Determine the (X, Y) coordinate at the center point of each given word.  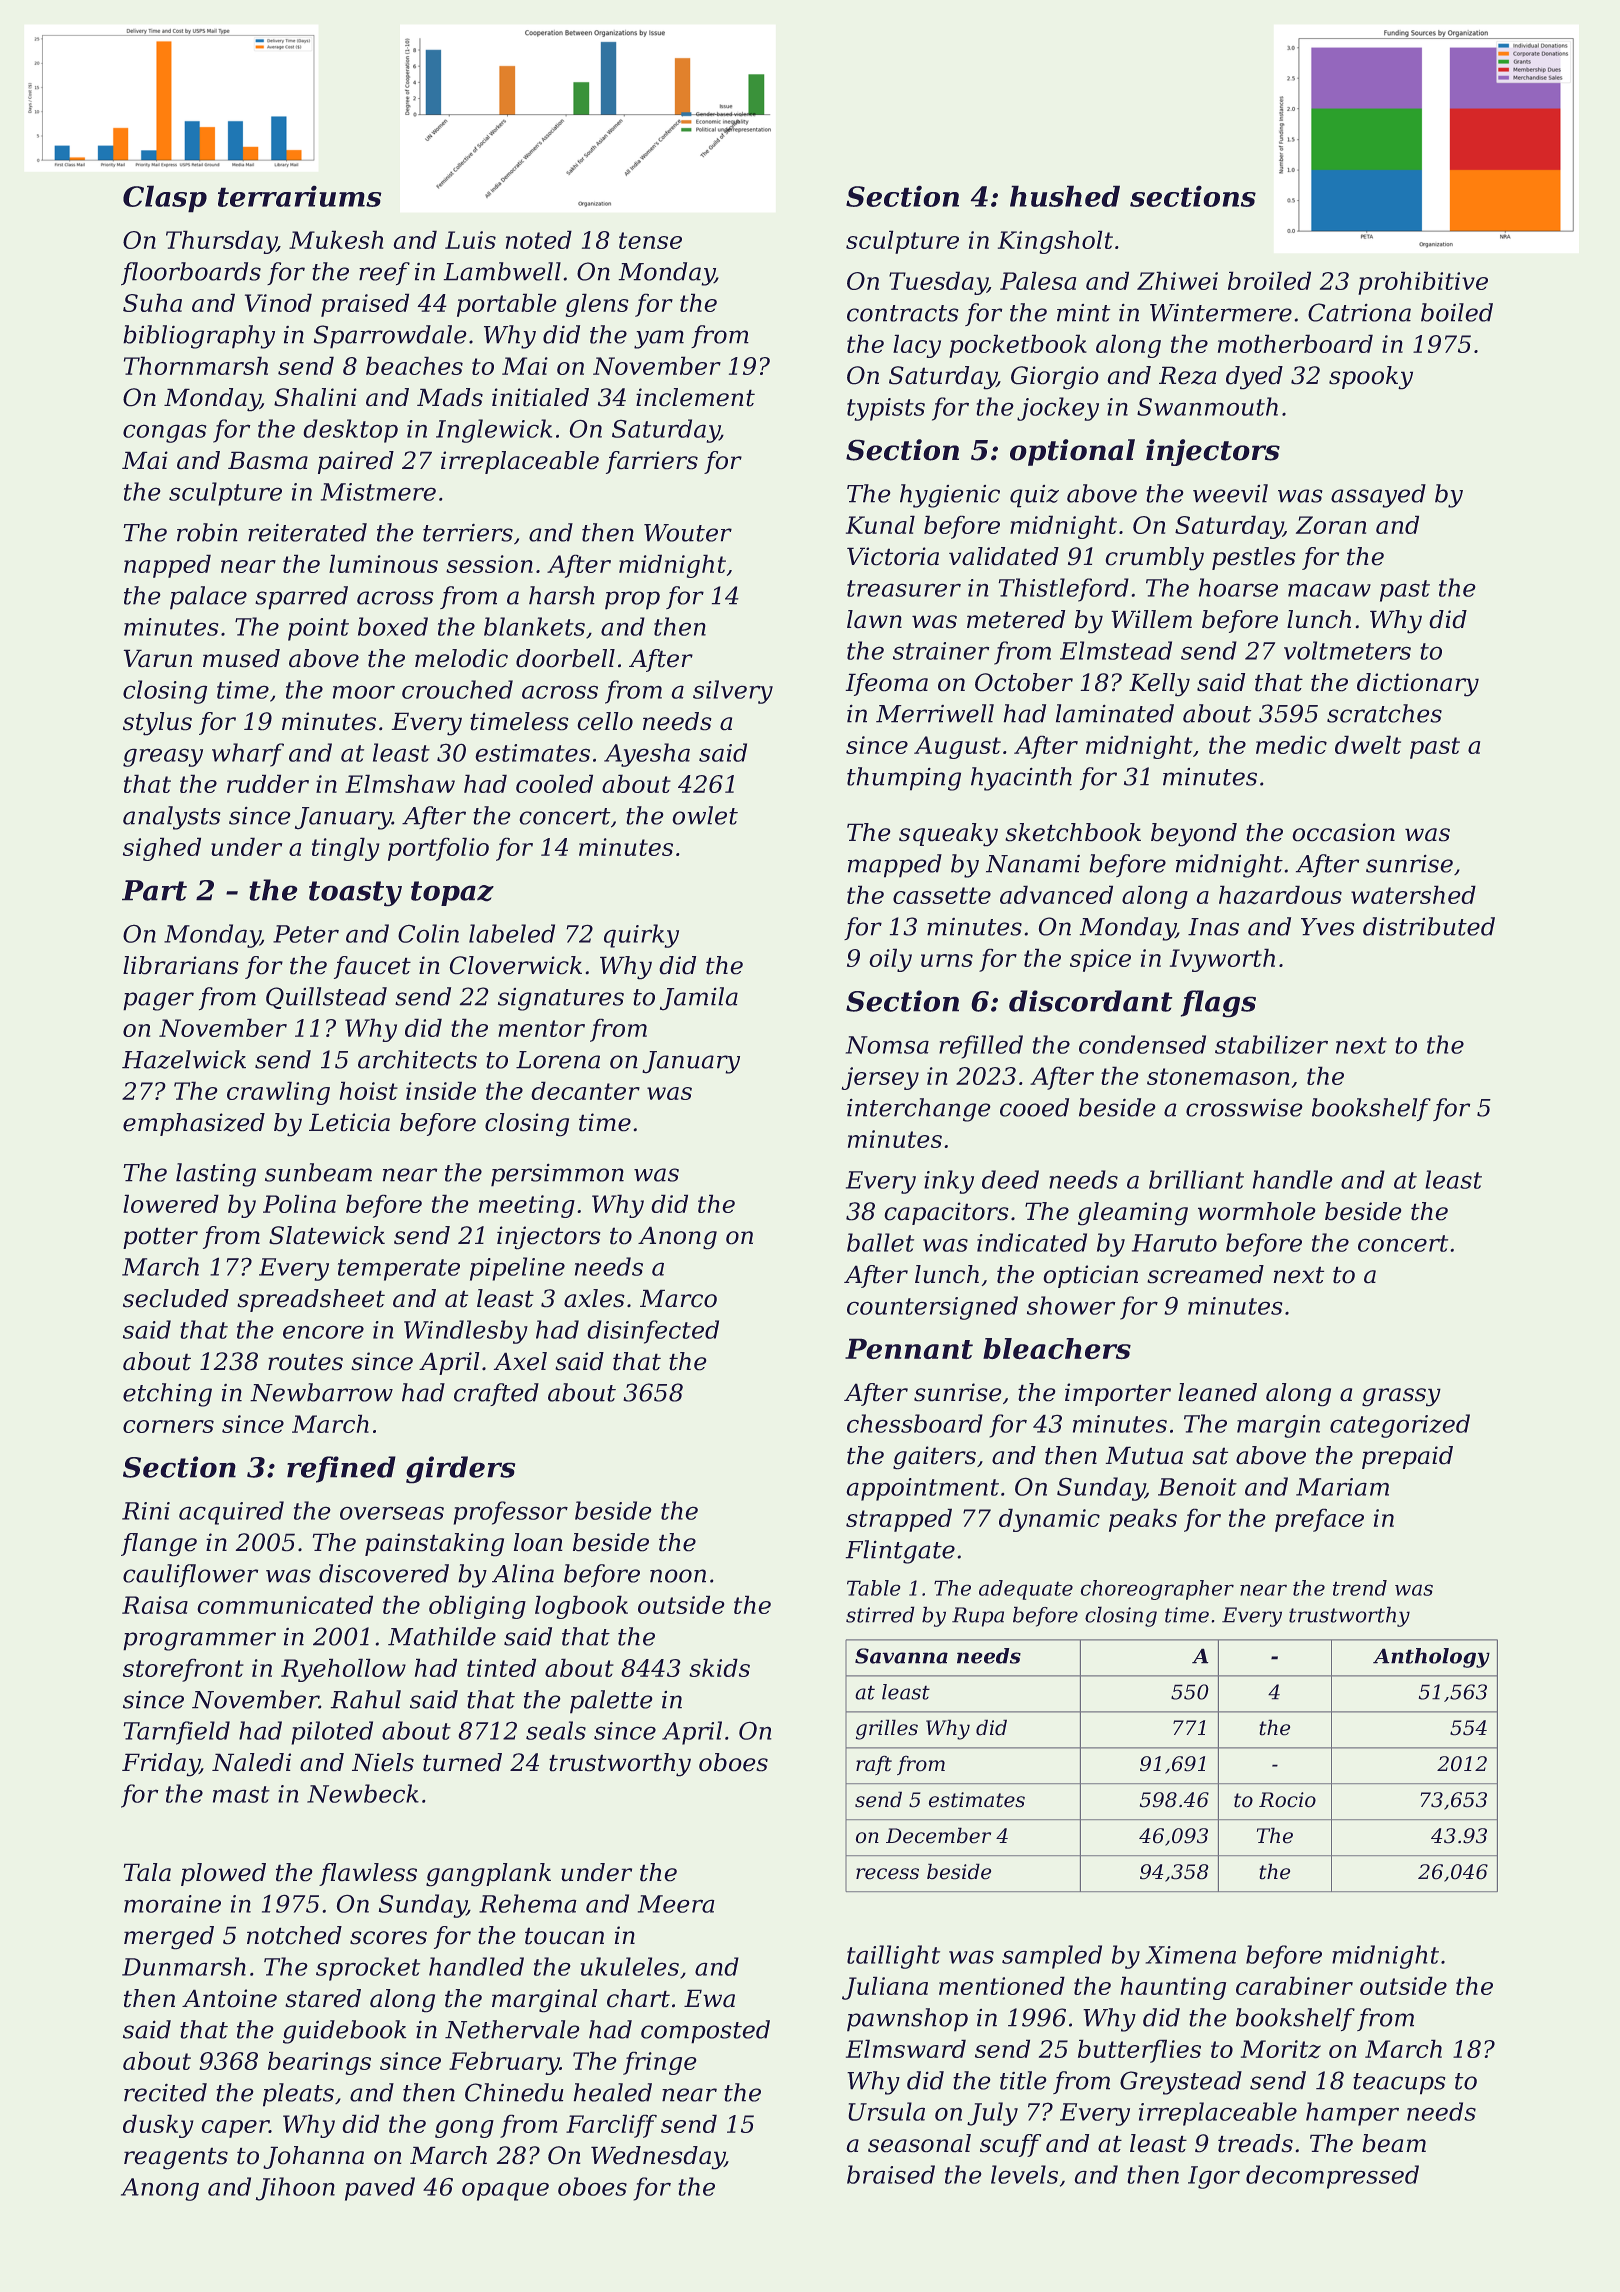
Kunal (880, 525)
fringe (659, 2063)
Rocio (1287, 1799)
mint (1083, 313)
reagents (176, 2158)
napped (167, 566)
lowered (171, 1204)
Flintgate (900, 1552)
